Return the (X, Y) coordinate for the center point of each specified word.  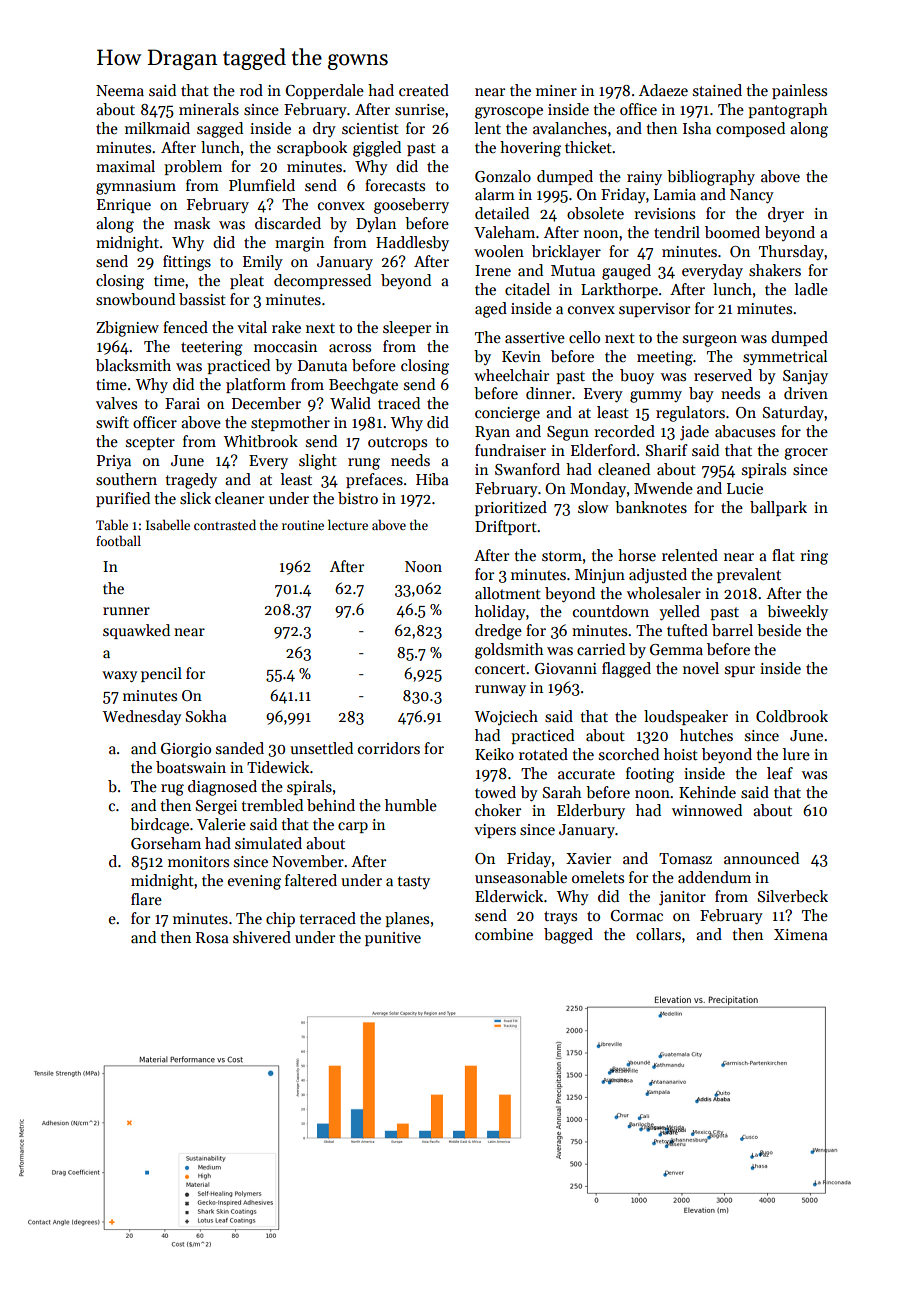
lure (796, 754)
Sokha (206, 716)
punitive (393, 939)
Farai (182, 403)
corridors (389, 748)
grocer (806, 454)
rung (364, 464)
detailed (502, 213)
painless (799, 91)
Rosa (212, 937)
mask (192, 223)
